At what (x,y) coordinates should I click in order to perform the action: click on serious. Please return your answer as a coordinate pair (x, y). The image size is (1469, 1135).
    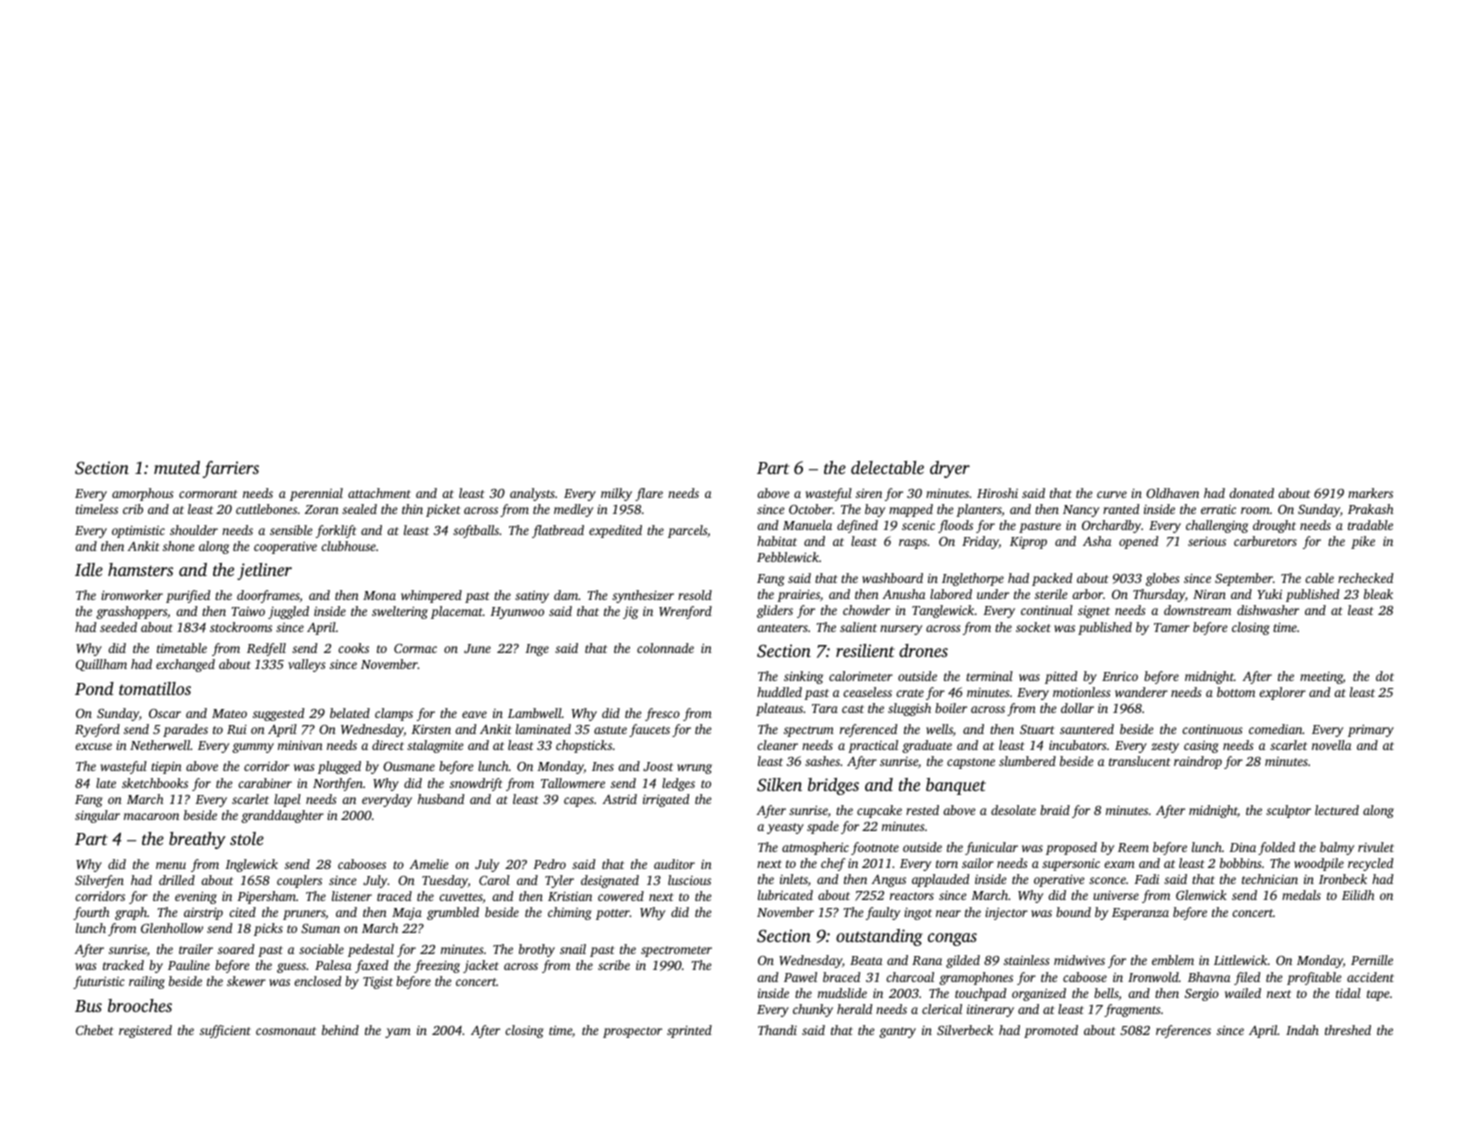
    Looking at the image, I should click on (1207, 541).
